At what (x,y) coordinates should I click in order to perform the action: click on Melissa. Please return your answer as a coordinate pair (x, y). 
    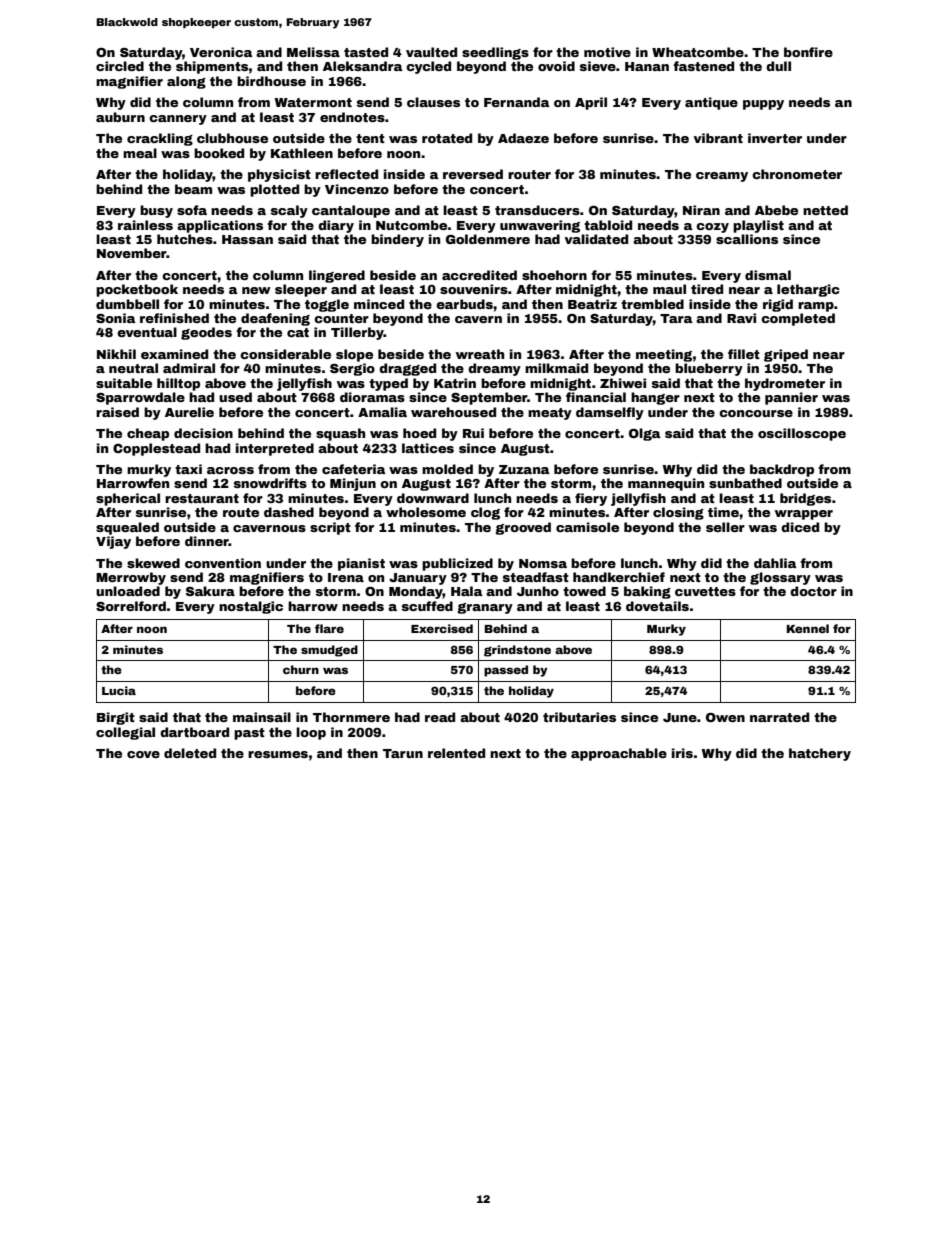
    Looking at the image, I should click on (313, 52).
